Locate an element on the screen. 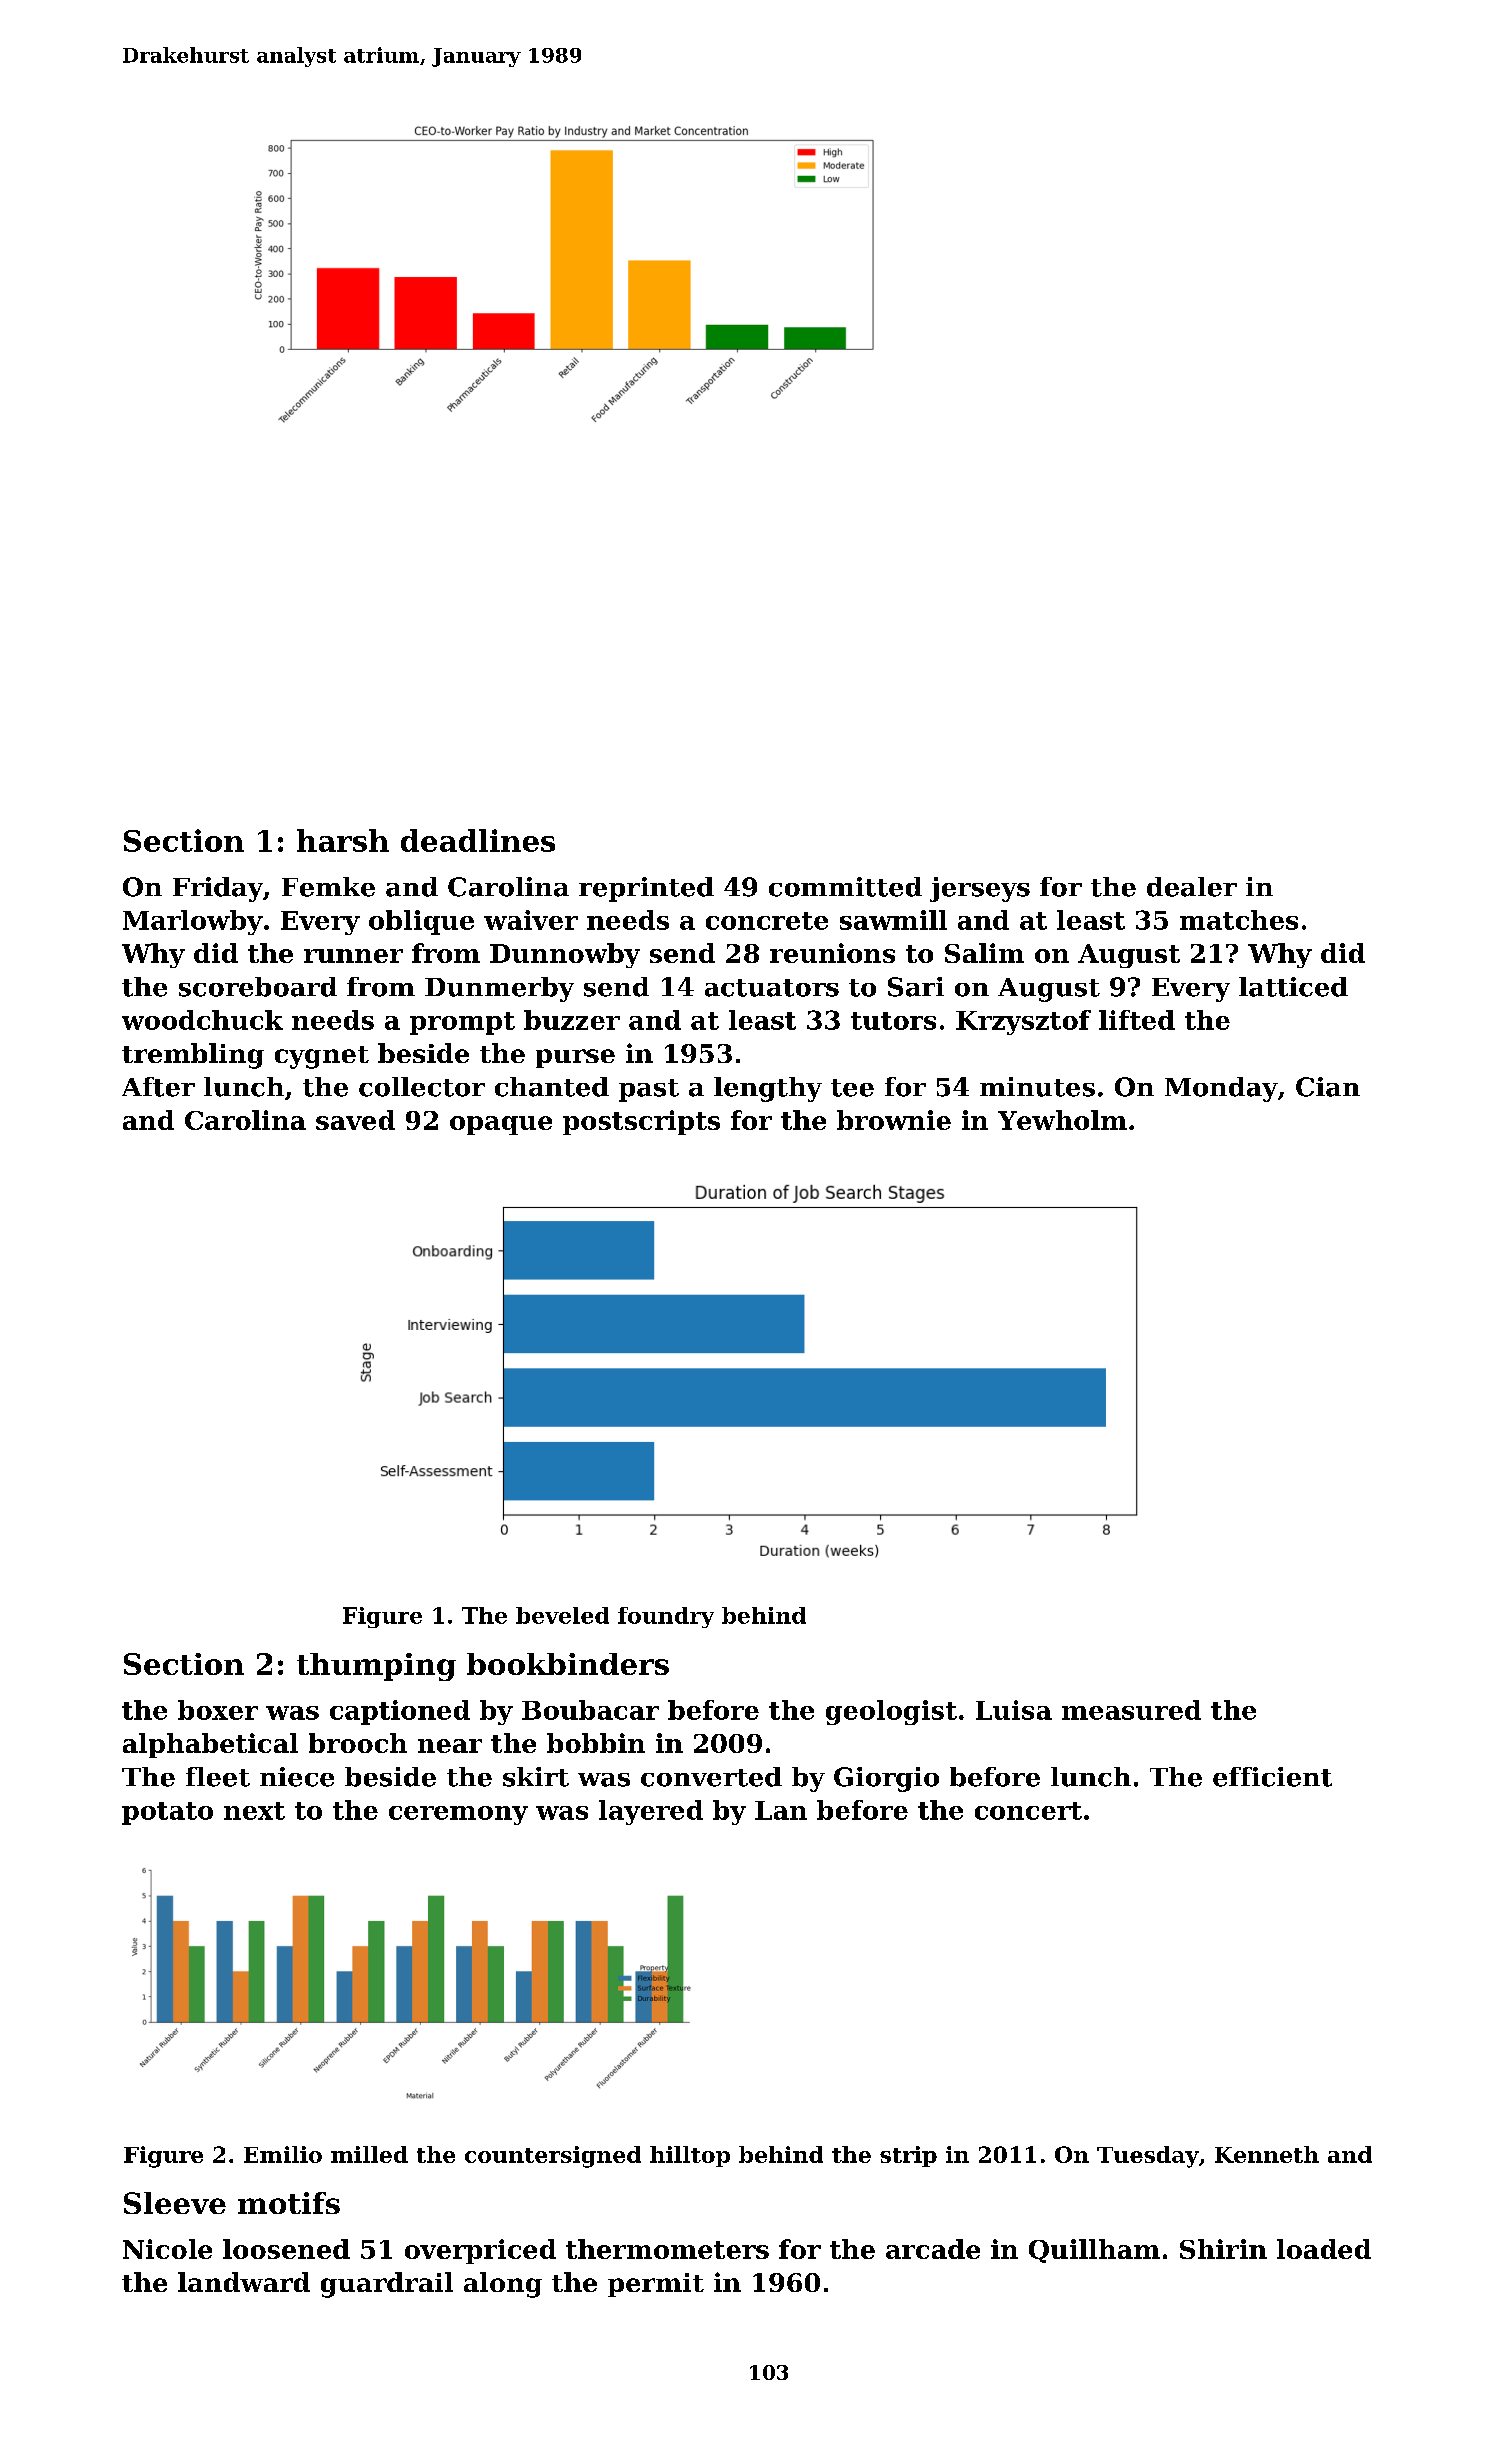  countersigned is located at coordinates (553, 2157).
